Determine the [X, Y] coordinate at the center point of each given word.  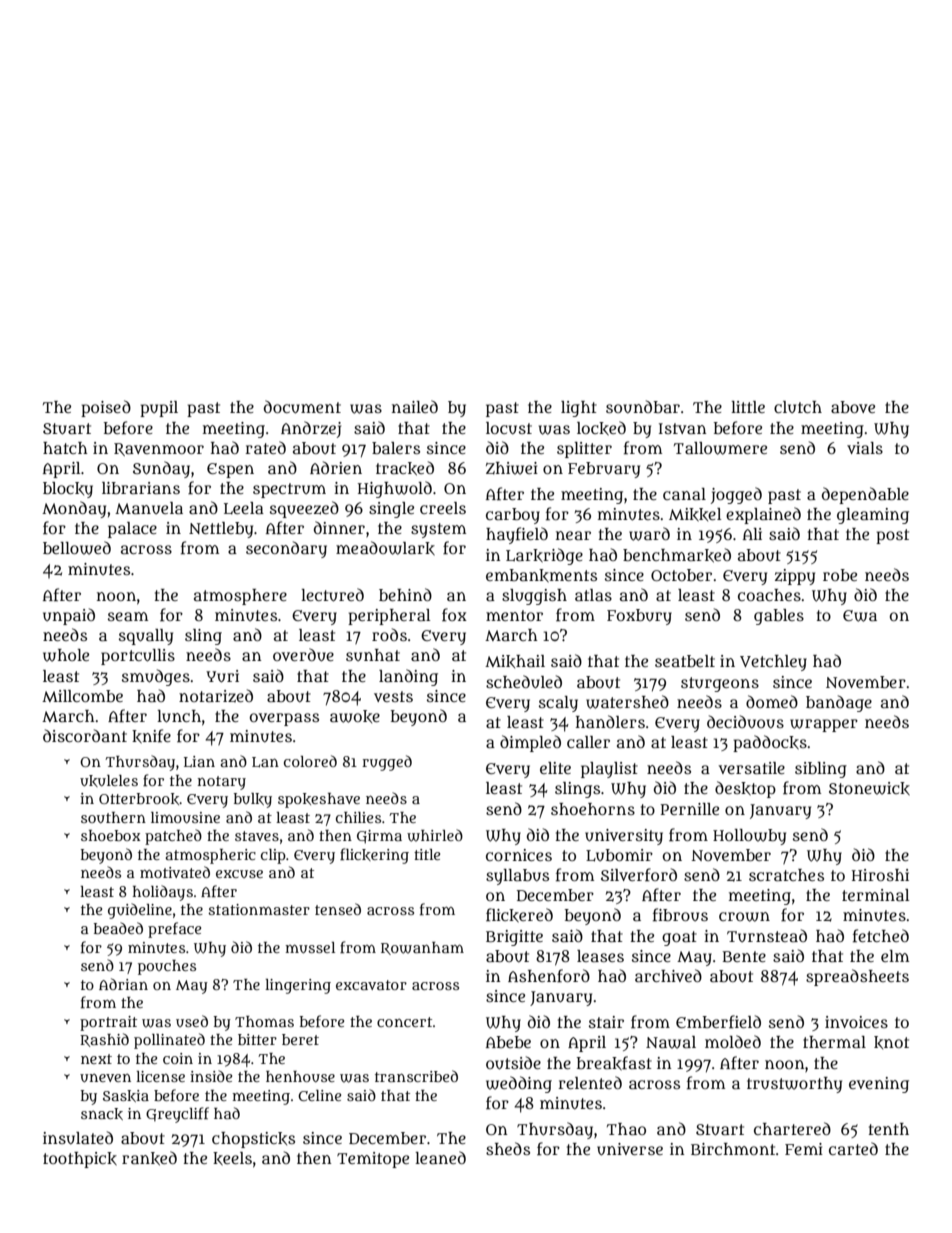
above [853, 407]
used [192, 1021]
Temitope [373, 1160]
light [579, 409]
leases [600, 956]
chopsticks [253, 1140]
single [391, 510]
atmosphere [240, 597]
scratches [786, 875]
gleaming [873, 516]
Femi [804, 1149]
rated [265, 447]
